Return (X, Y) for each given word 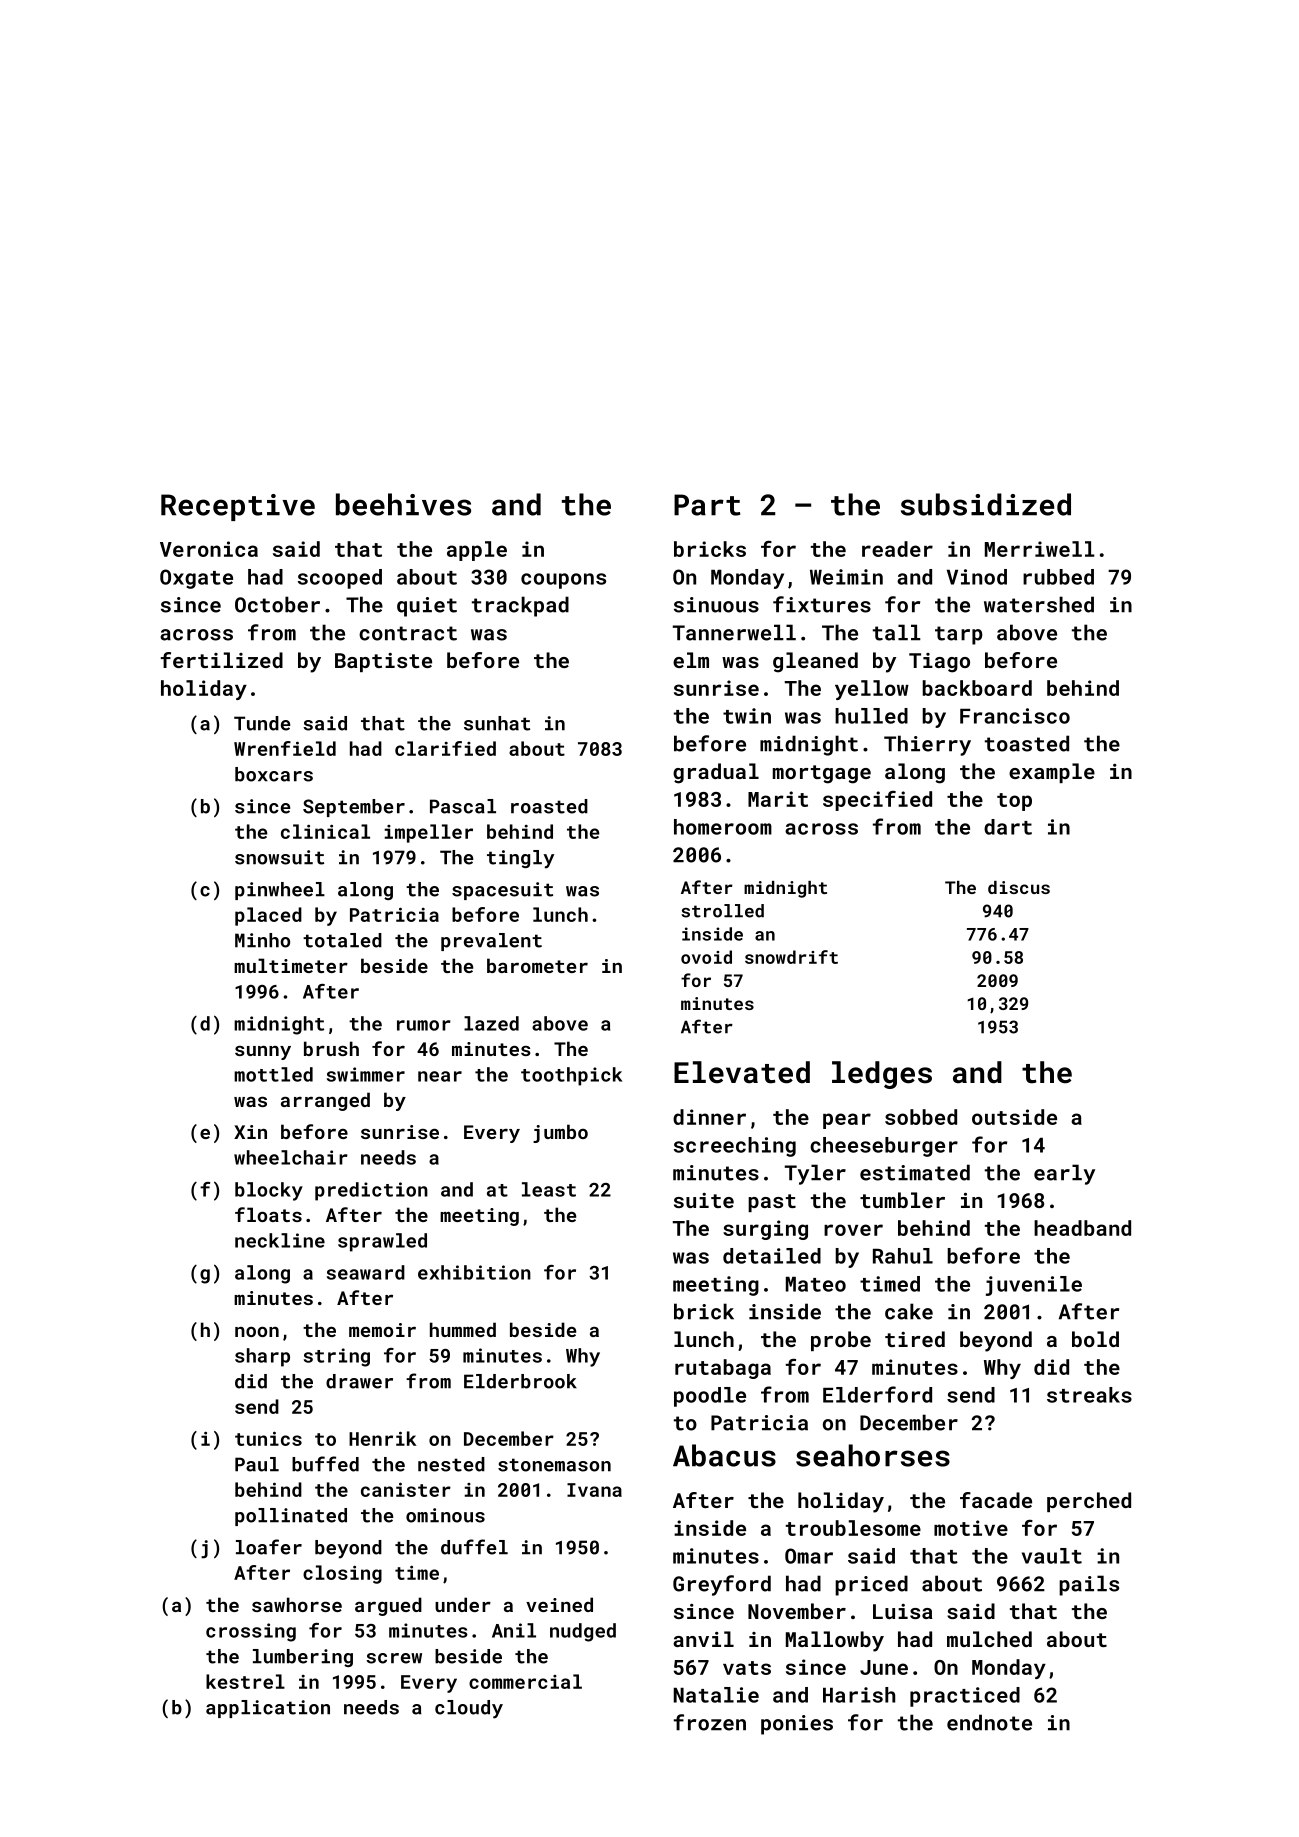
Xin (250, 1132)
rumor (424, 1025)
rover (853, 1230)
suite (704, 1200)
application (268, 1709)
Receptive (238, 507)
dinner (709, 1117)
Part (707, 505)
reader (897, 549)
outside (1014, 1117)
